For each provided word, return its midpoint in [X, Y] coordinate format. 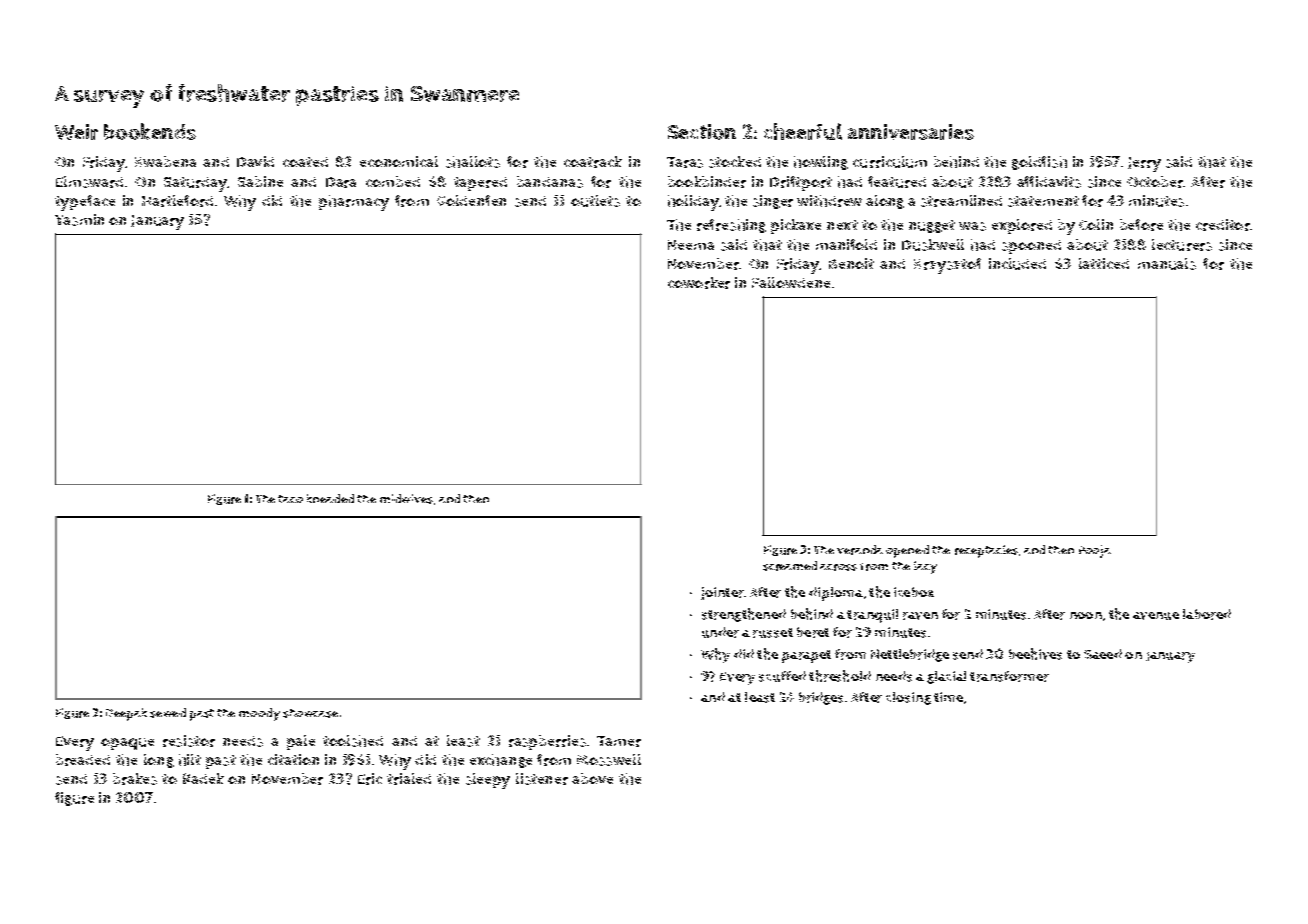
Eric [370, 779]
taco [290, 499]
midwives [406, 499]
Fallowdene [791, 282]
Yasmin [79, 220]
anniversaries [911, 132]
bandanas [550, 182]
